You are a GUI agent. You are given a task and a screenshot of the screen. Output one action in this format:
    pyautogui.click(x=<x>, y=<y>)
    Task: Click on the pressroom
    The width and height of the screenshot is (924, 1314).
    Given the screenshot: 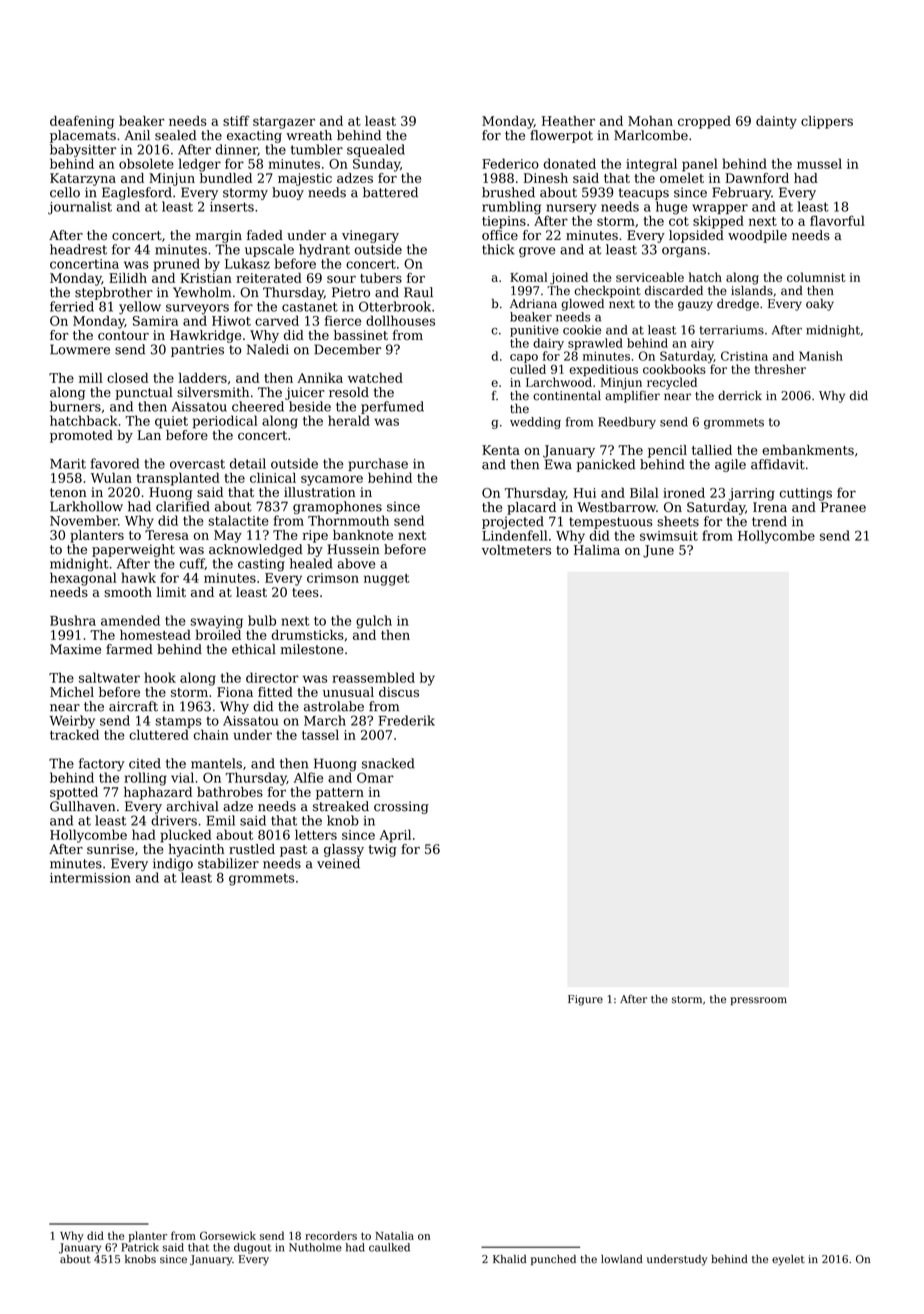 What is the action you would take?
    pyautogui.click(x=758, y=1001)
